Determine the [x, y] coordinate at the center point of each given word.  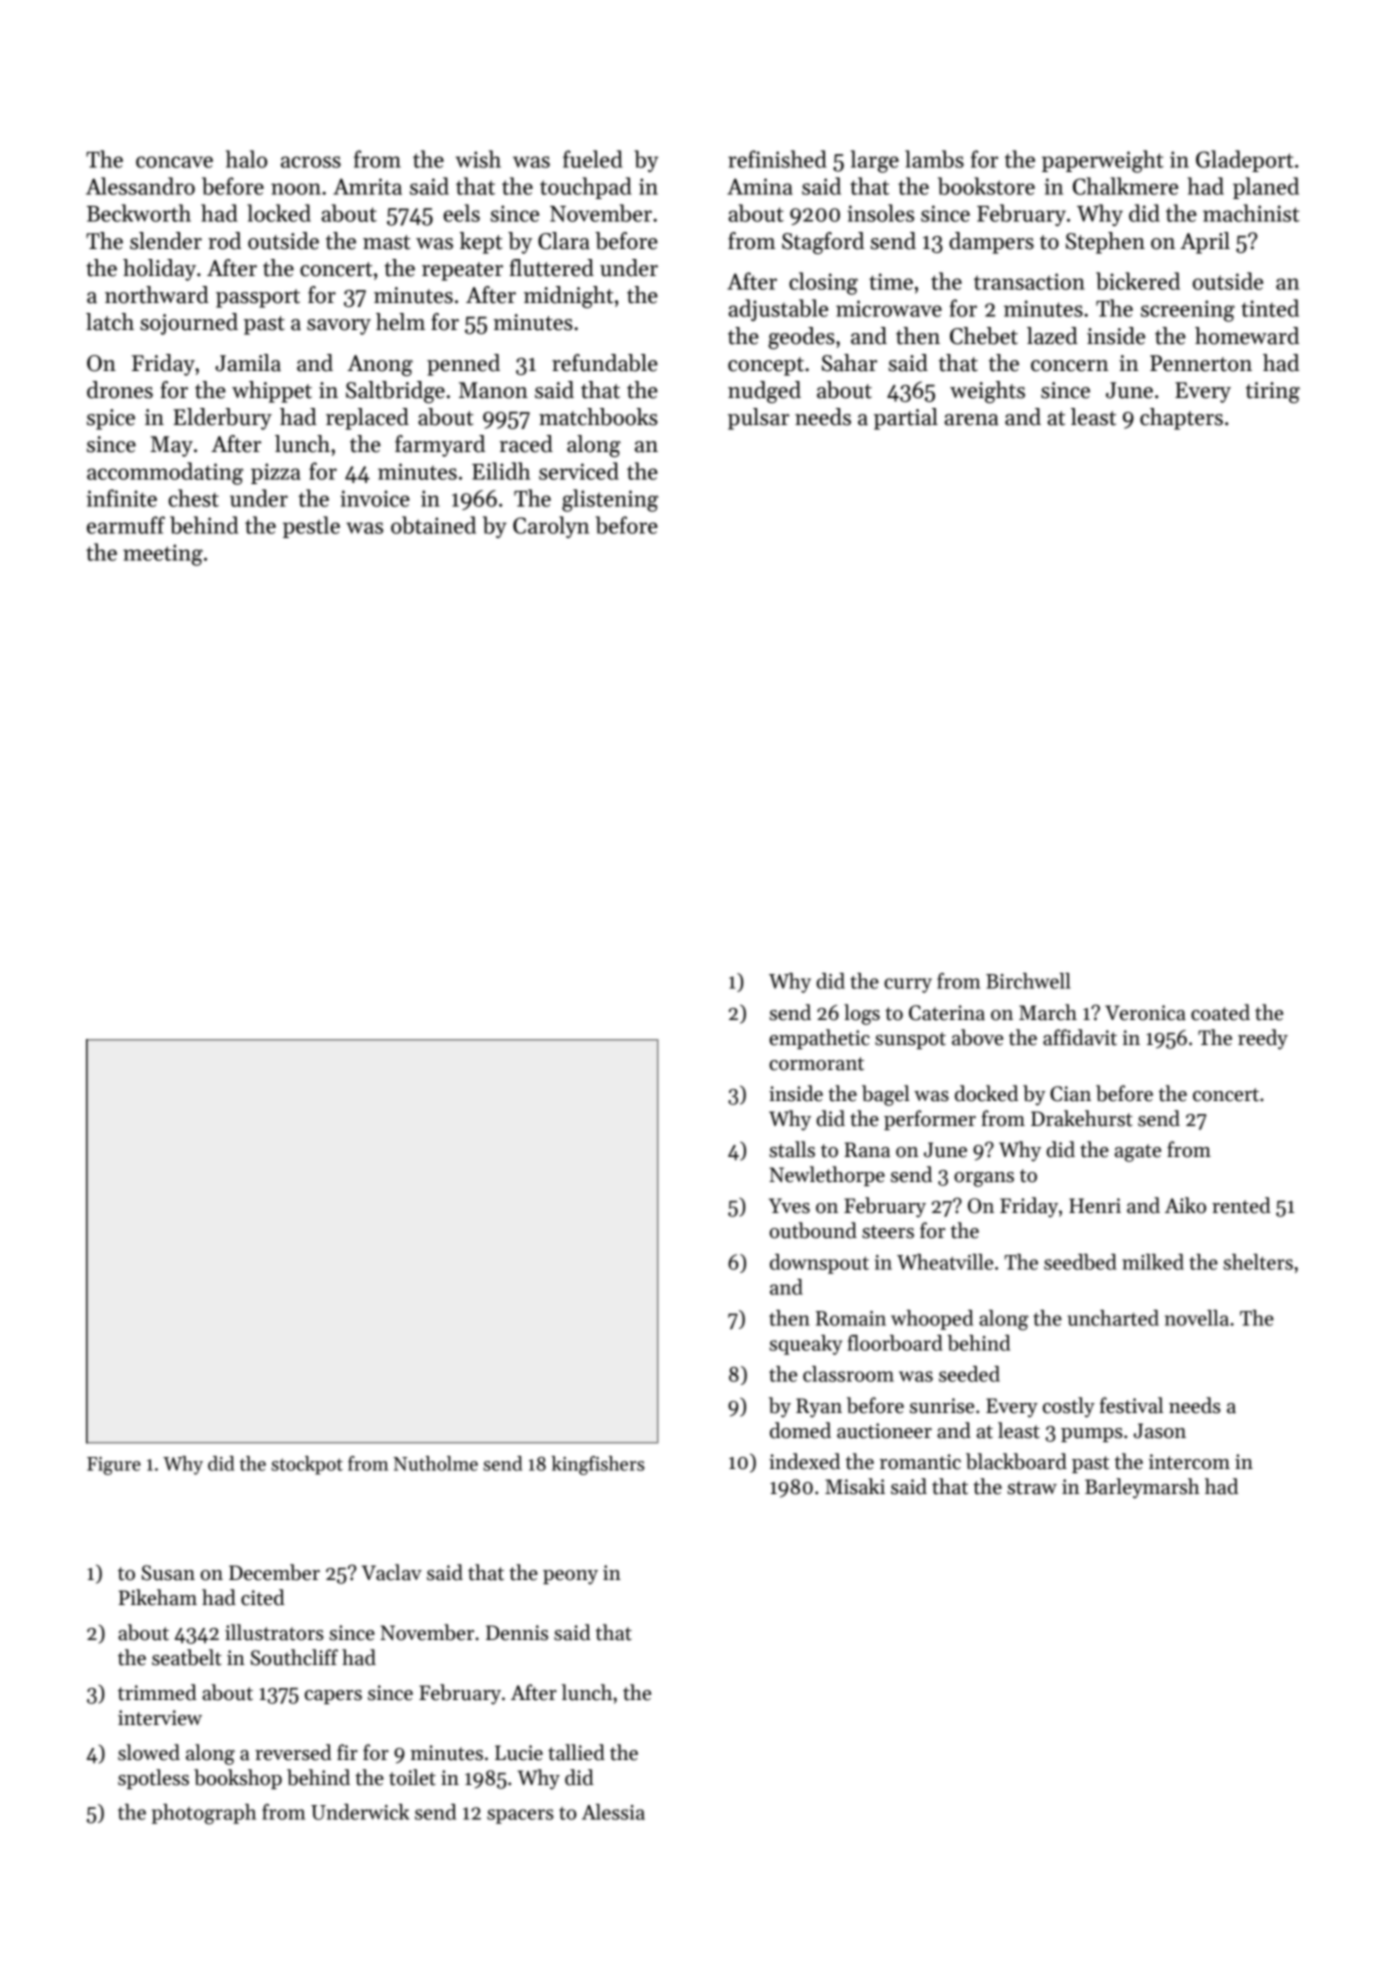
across [311, 162]
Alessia [613, 1812]
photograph [204, 1814]
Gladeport [1245, 161]
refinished [777, 159]
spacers [520, 1816]
